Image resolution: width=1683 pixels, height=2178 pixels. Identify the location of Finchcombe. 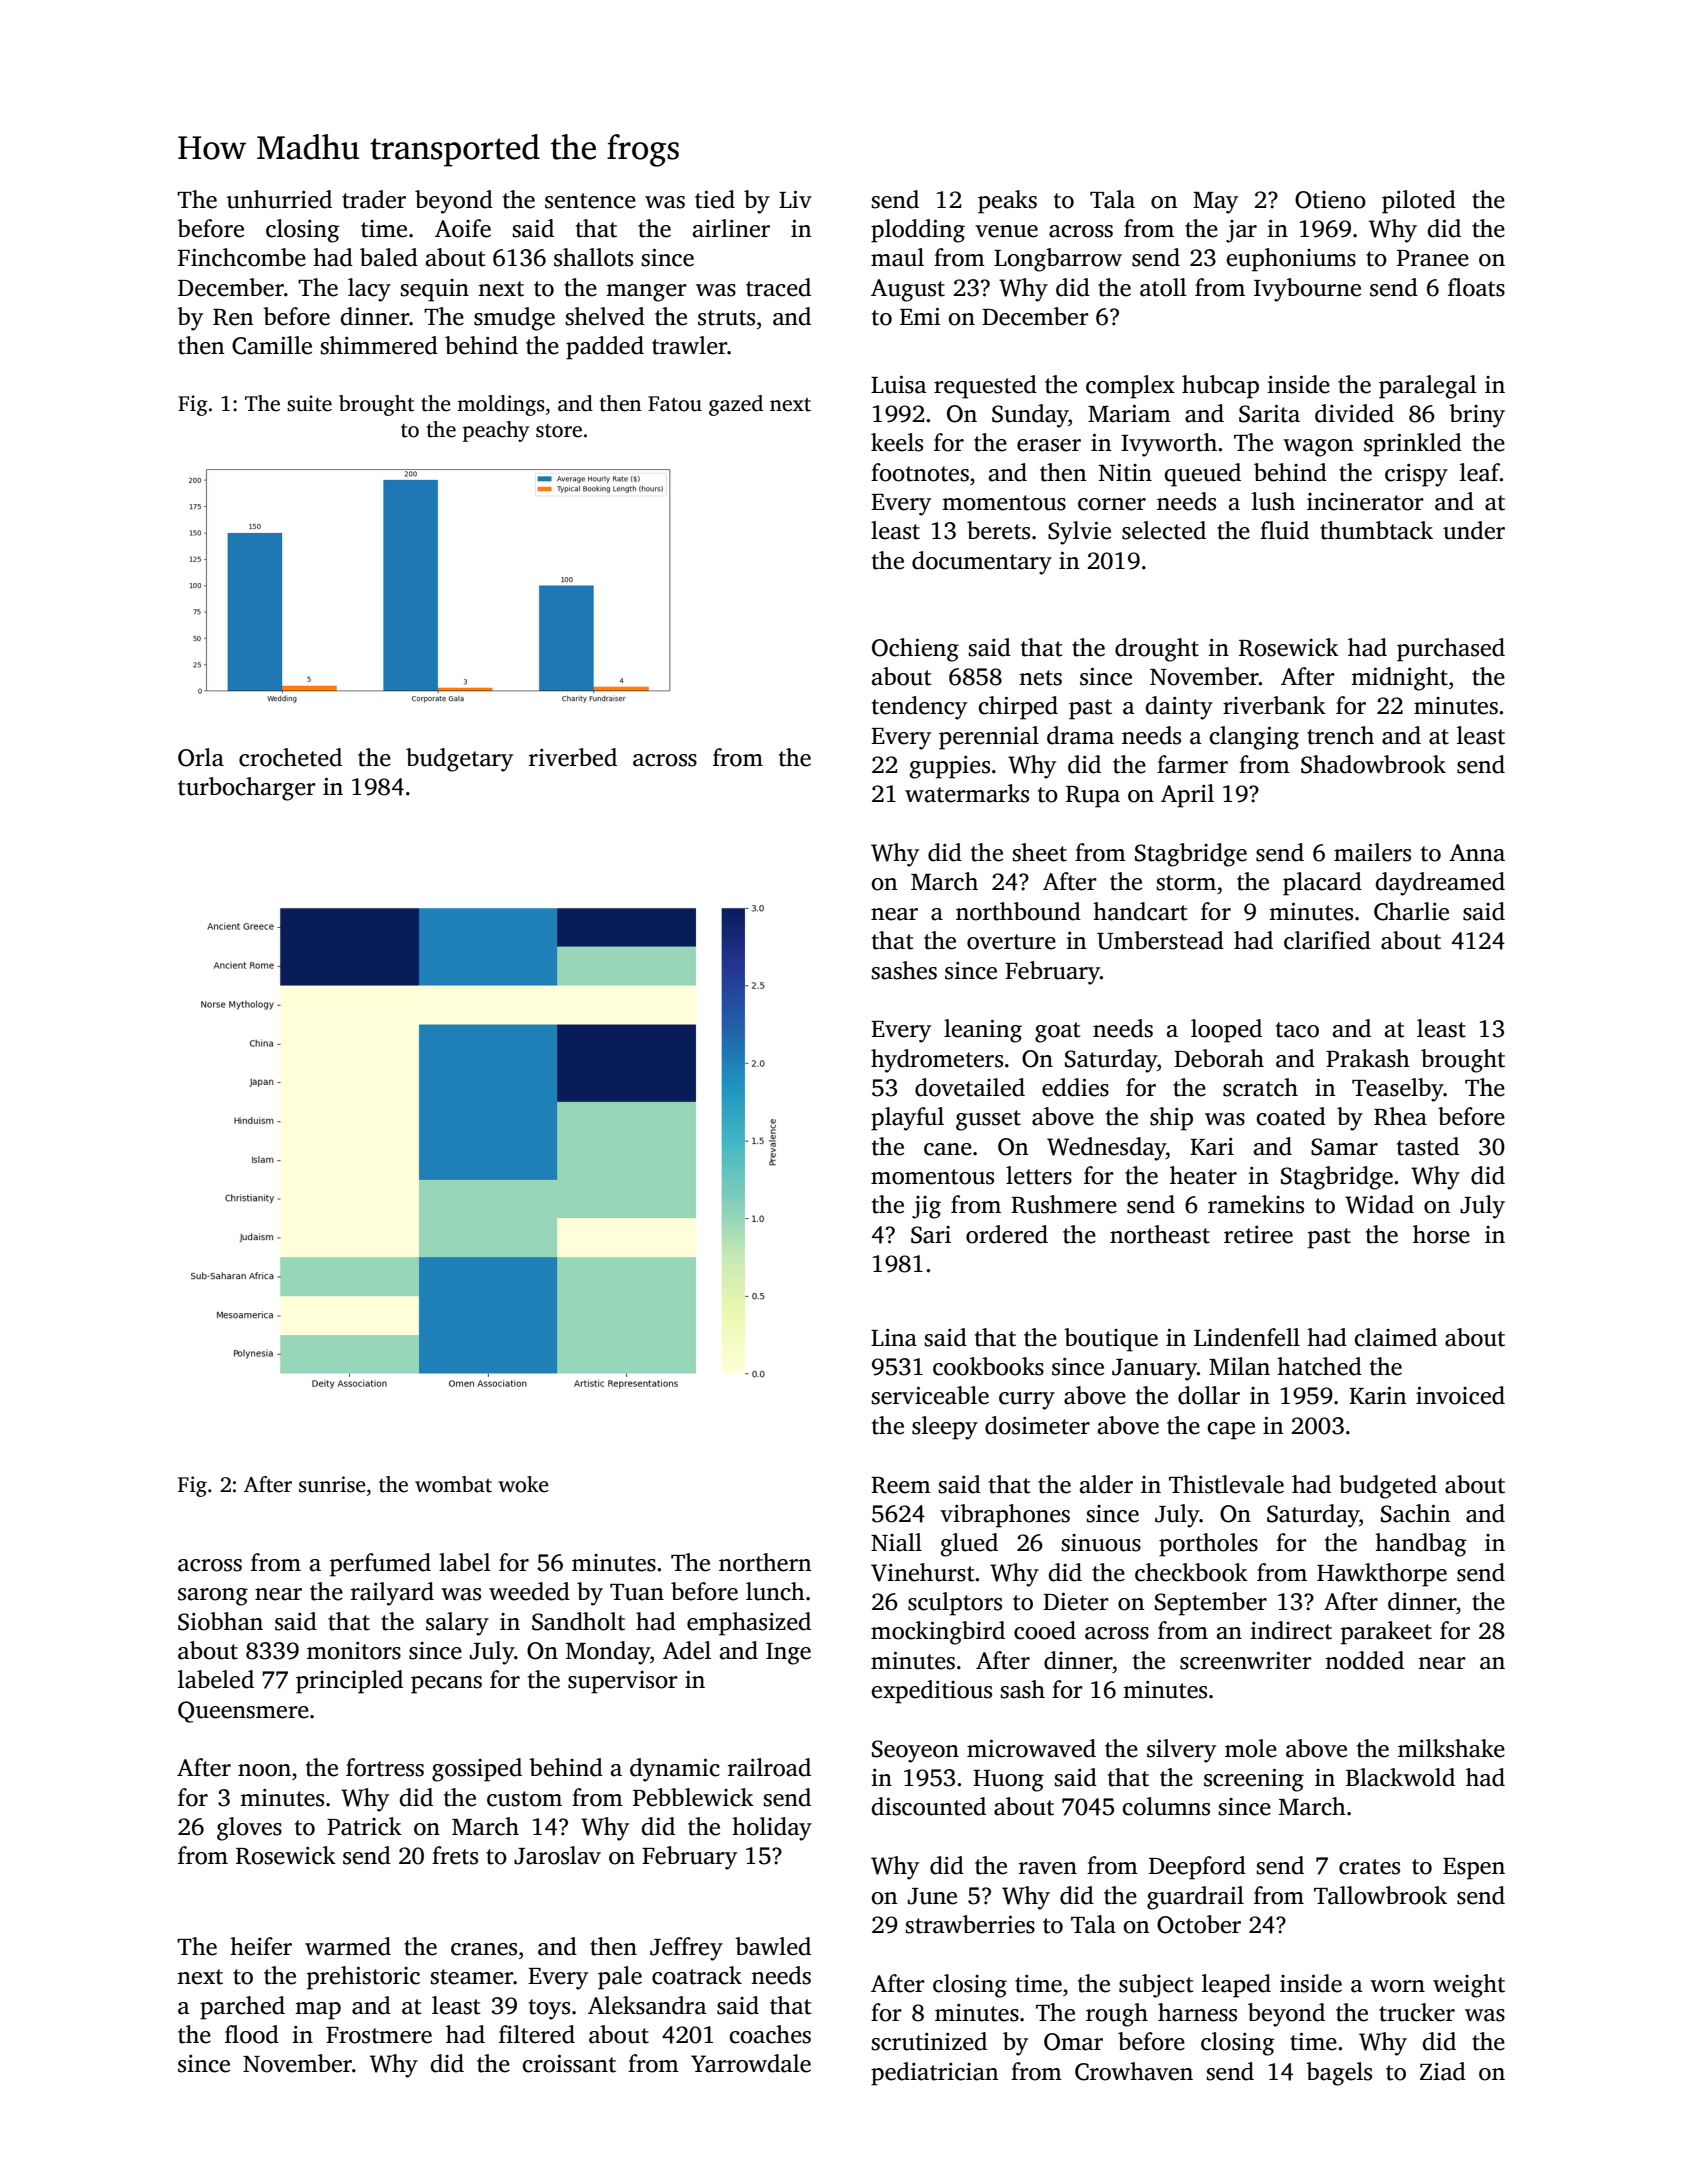
(242, 257).
